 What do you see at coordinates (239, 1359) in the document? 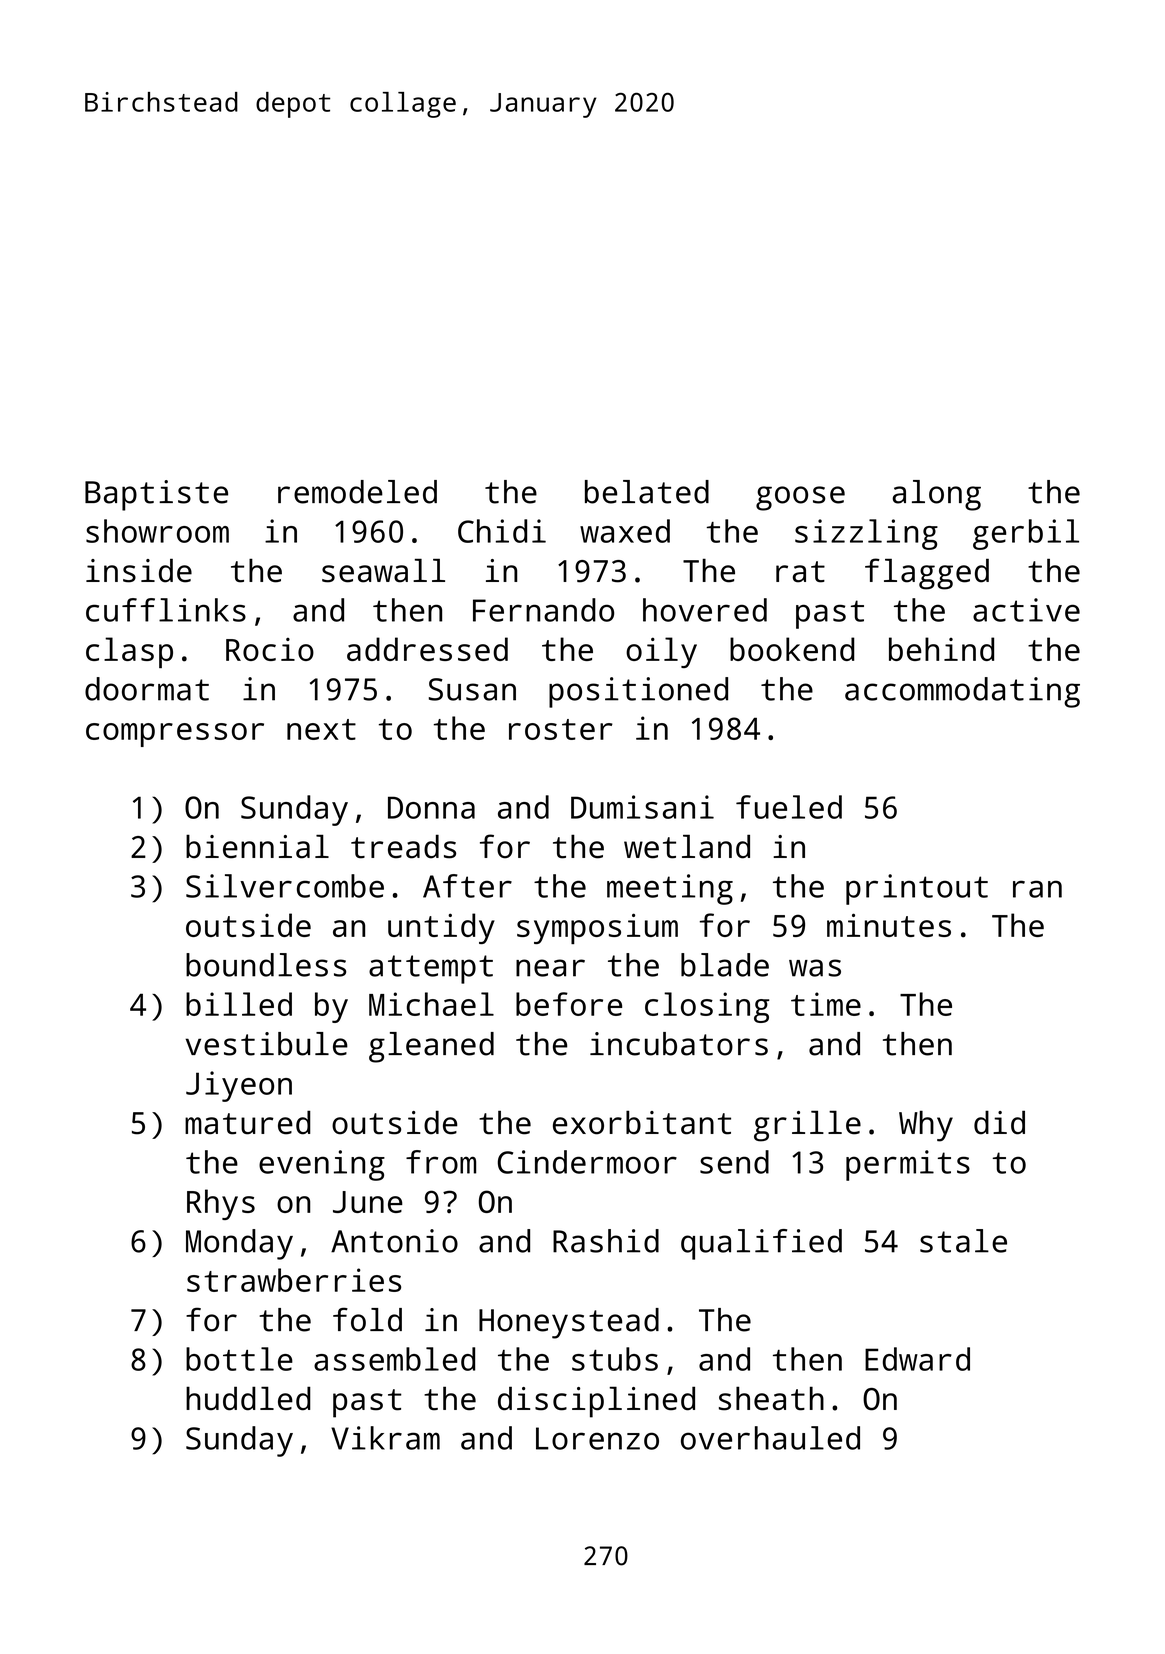
I see `bottle` at bounding box center [239, 1359].
